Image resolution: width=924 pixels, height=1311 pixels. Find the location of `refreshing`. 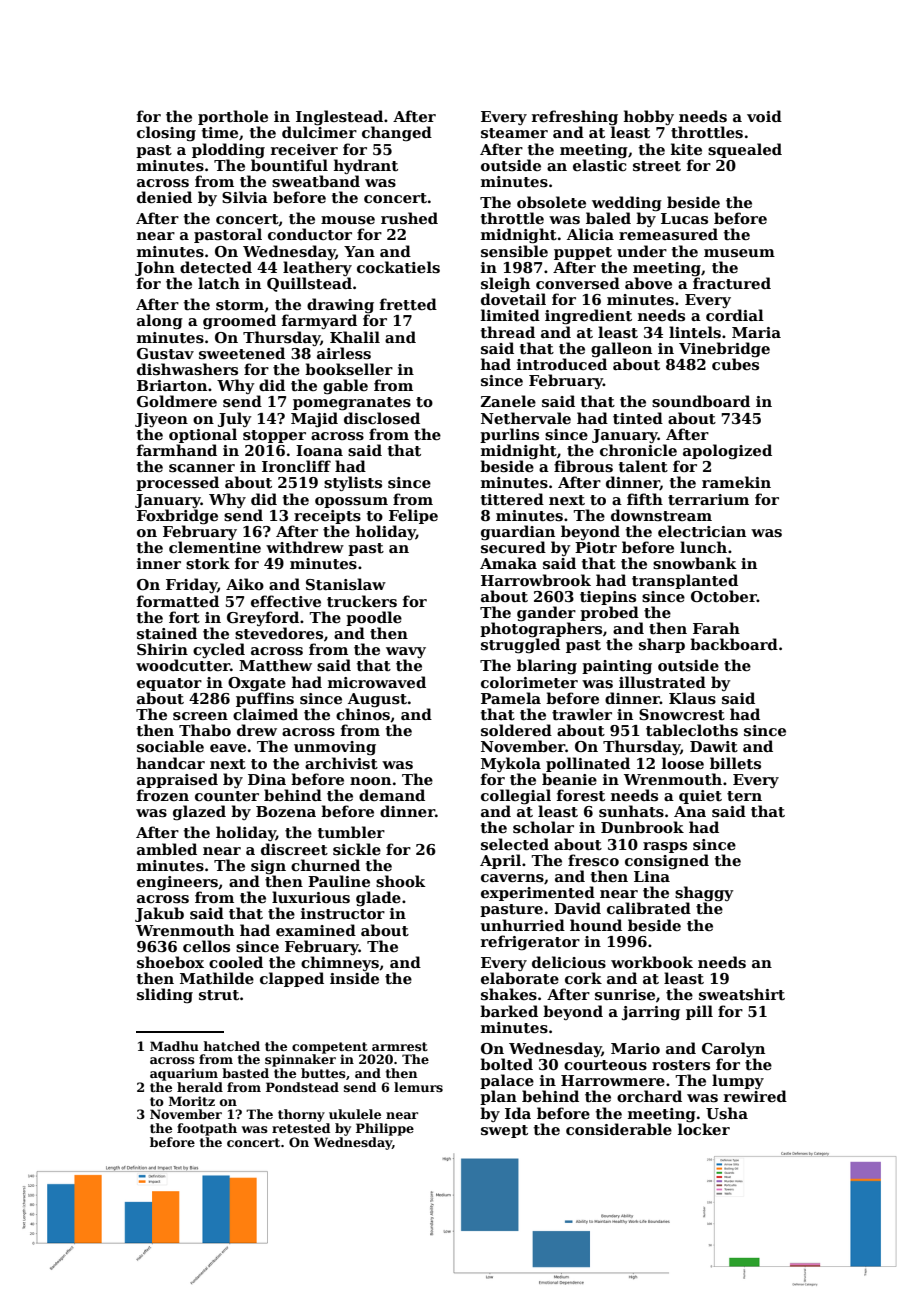

refreshing is located at coordinates (575, 118).
